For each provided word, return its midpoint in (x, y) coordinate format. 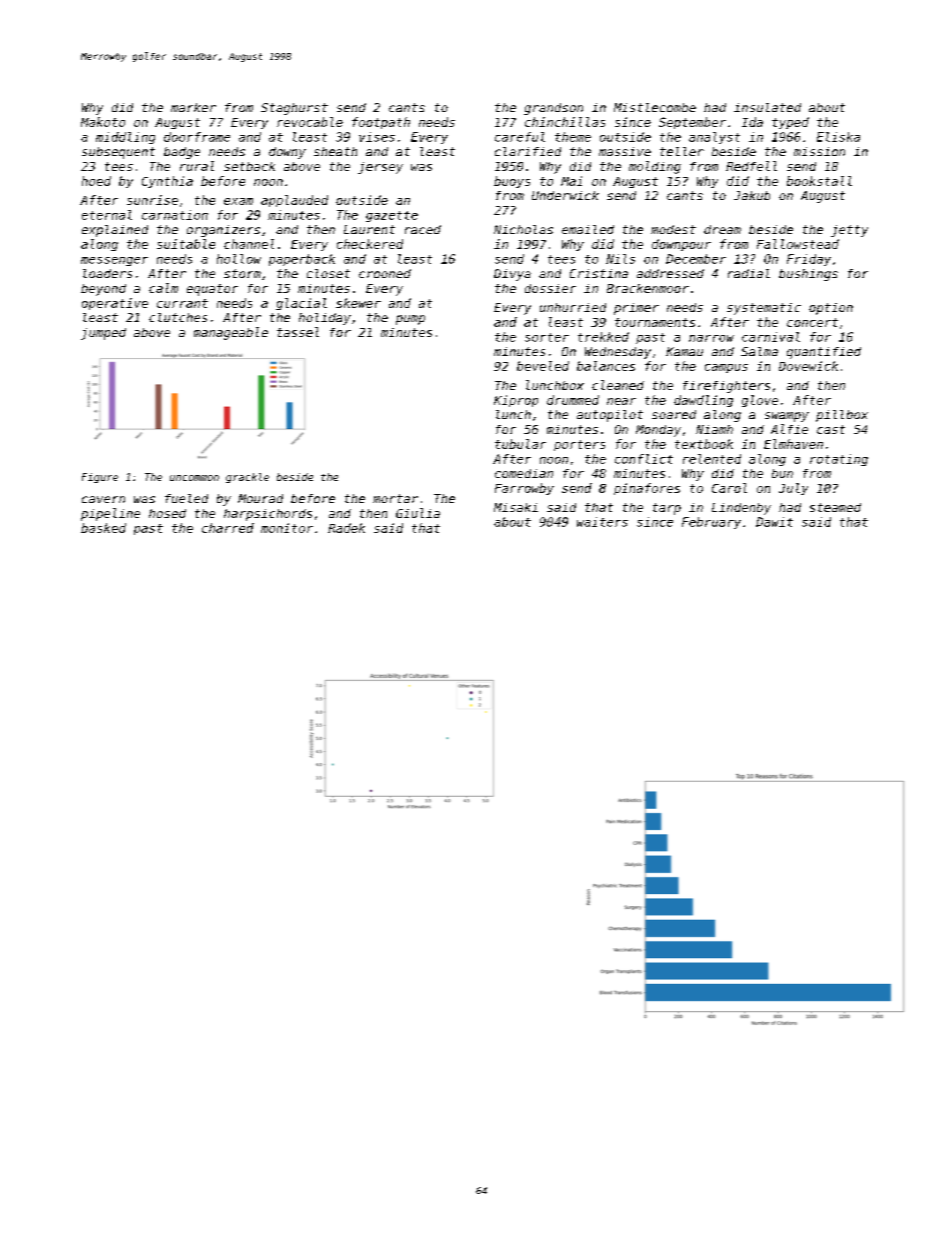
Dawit (774, 522)
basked (103, 528)
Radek (346, 528)
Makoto (103, 122)
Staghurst (294, 109)
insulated (767, 107)
